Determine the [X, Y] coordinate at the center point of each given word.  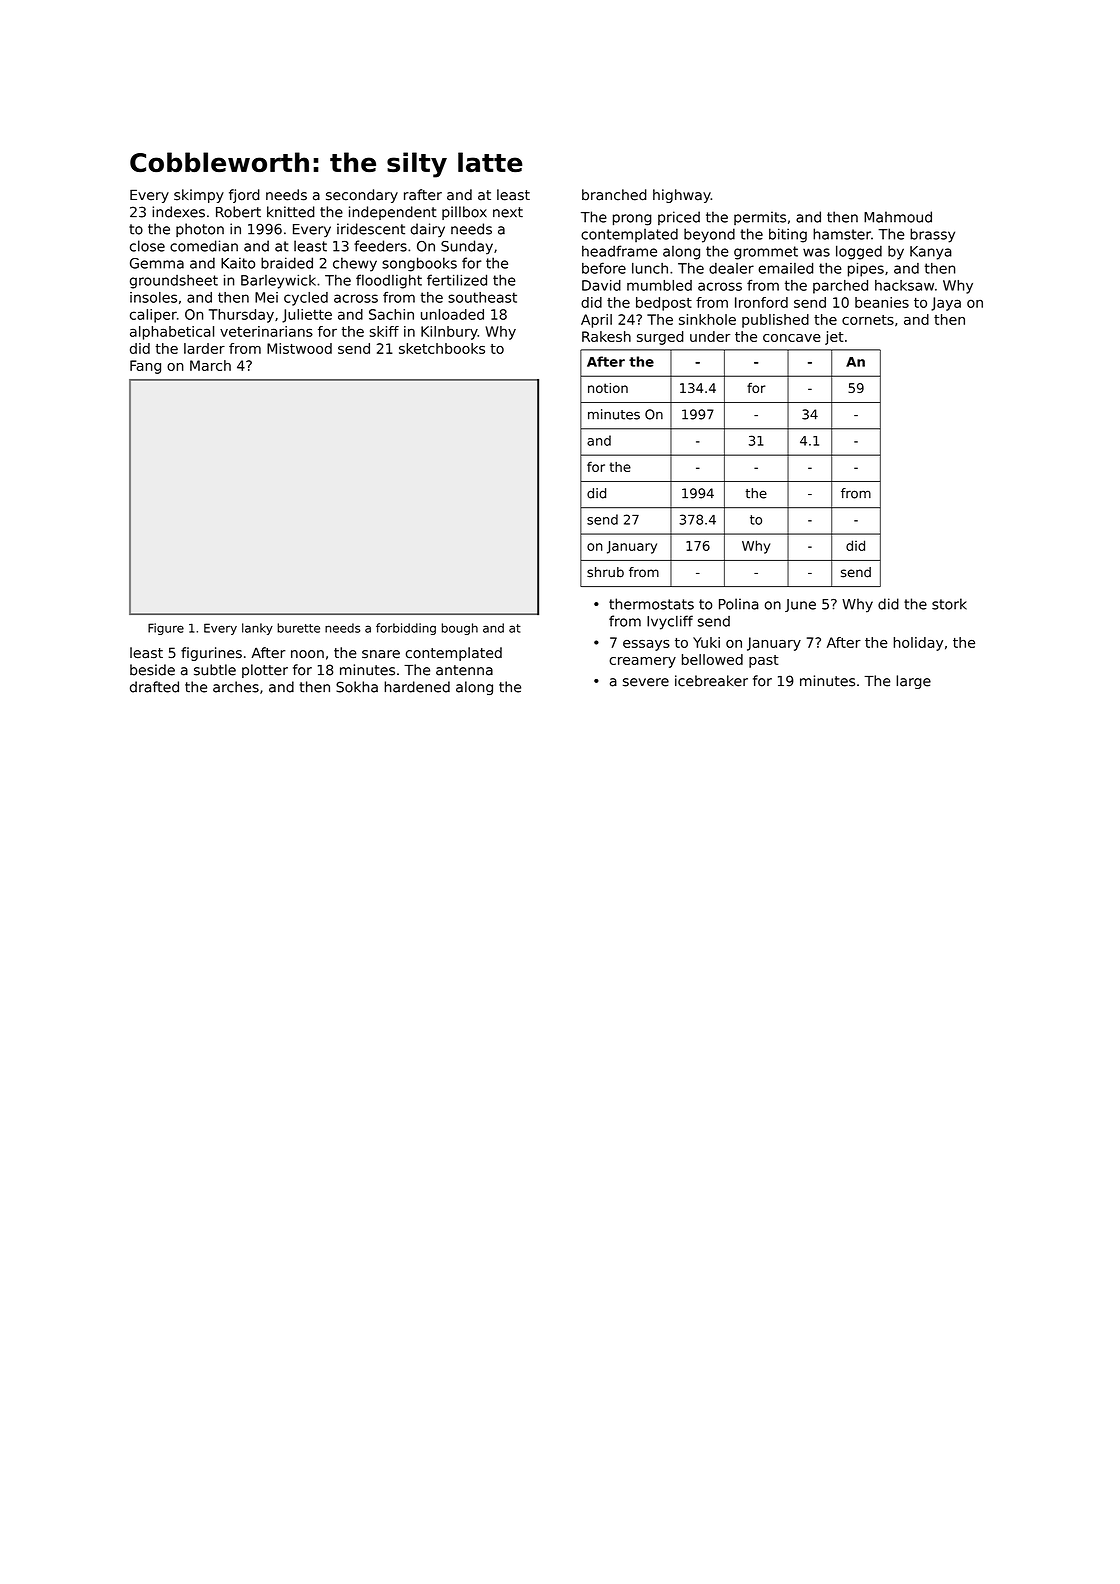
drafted [154, 687]
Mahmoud [898, 217]
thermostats [651, 604]
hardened [417, 687]
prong [632, 220]
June [800, 605]
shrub [605, 572]
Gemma [157, 263]
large [913, 682]
